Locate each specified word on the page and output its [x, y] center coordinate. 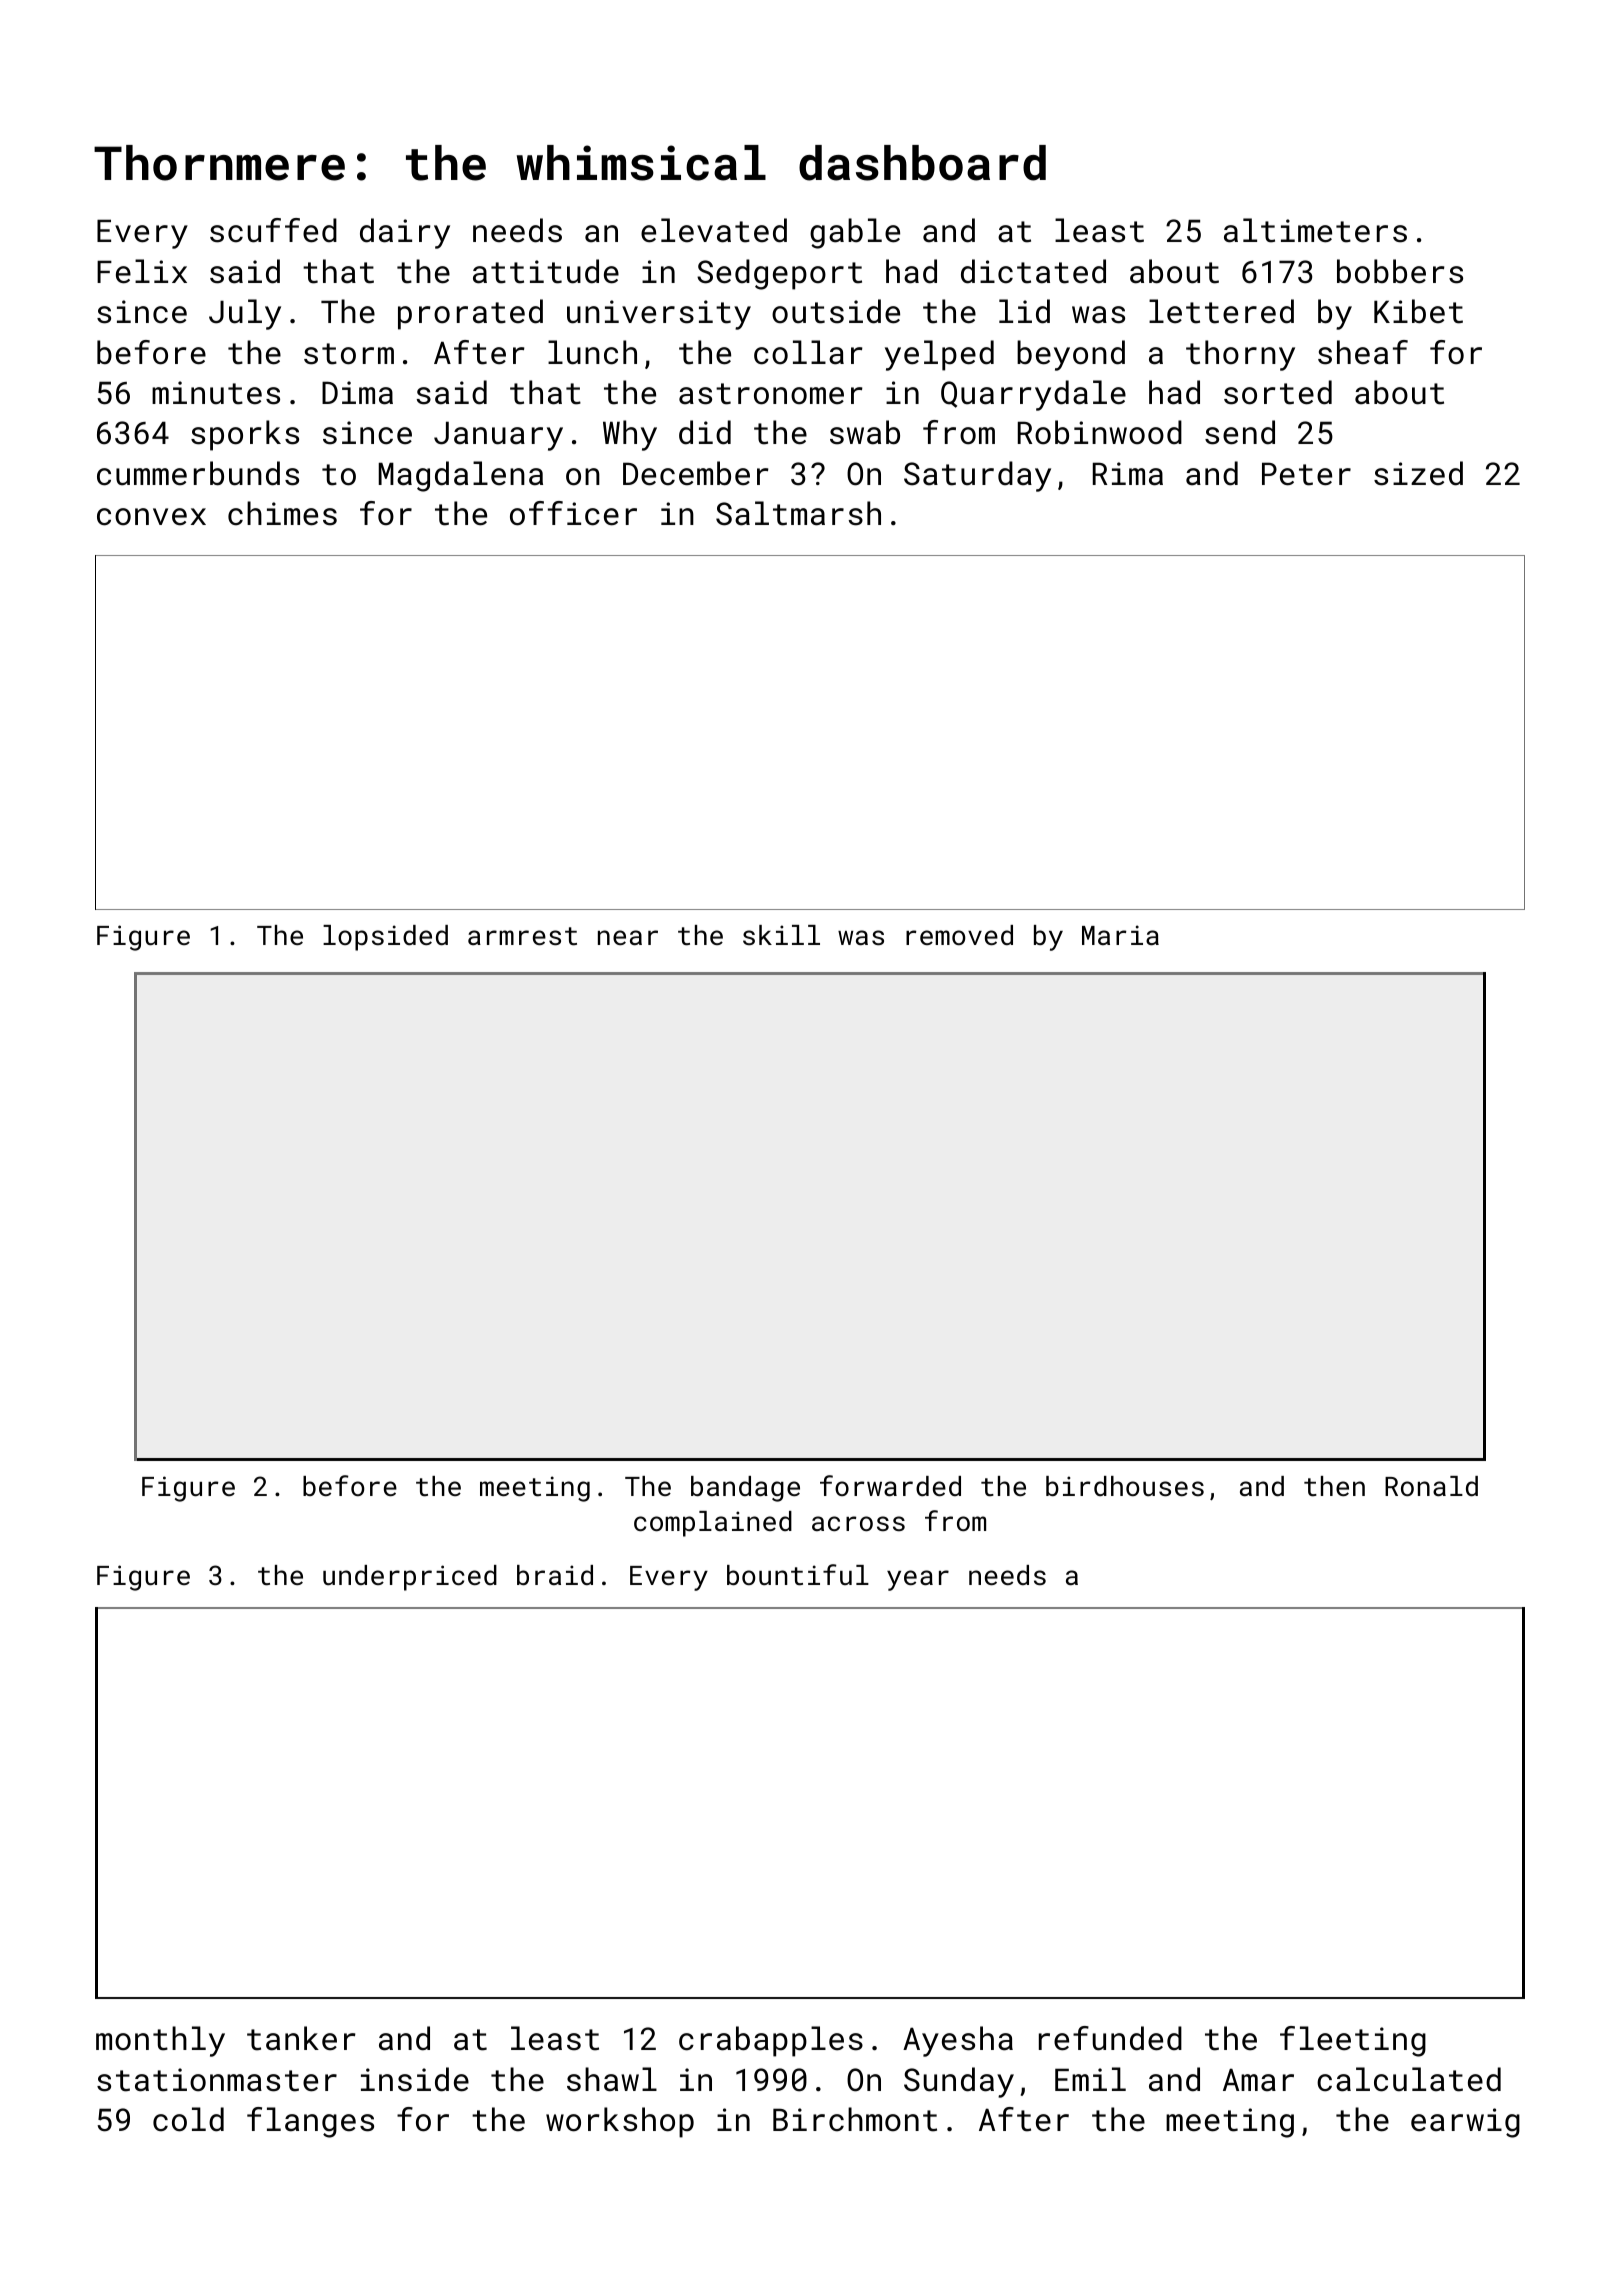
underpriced [410, 1578]
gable [855, 233]
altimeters [1315, 230]
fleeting [1353, 2041]
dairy [405, 233]
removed [959, 935]
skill [781, 935]
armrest [522, 936]
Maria [1120, 935]
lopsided [385, 938]
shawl [612, 2079]
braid [555, 1575]
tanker [301, 2038]
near [628, 937]
